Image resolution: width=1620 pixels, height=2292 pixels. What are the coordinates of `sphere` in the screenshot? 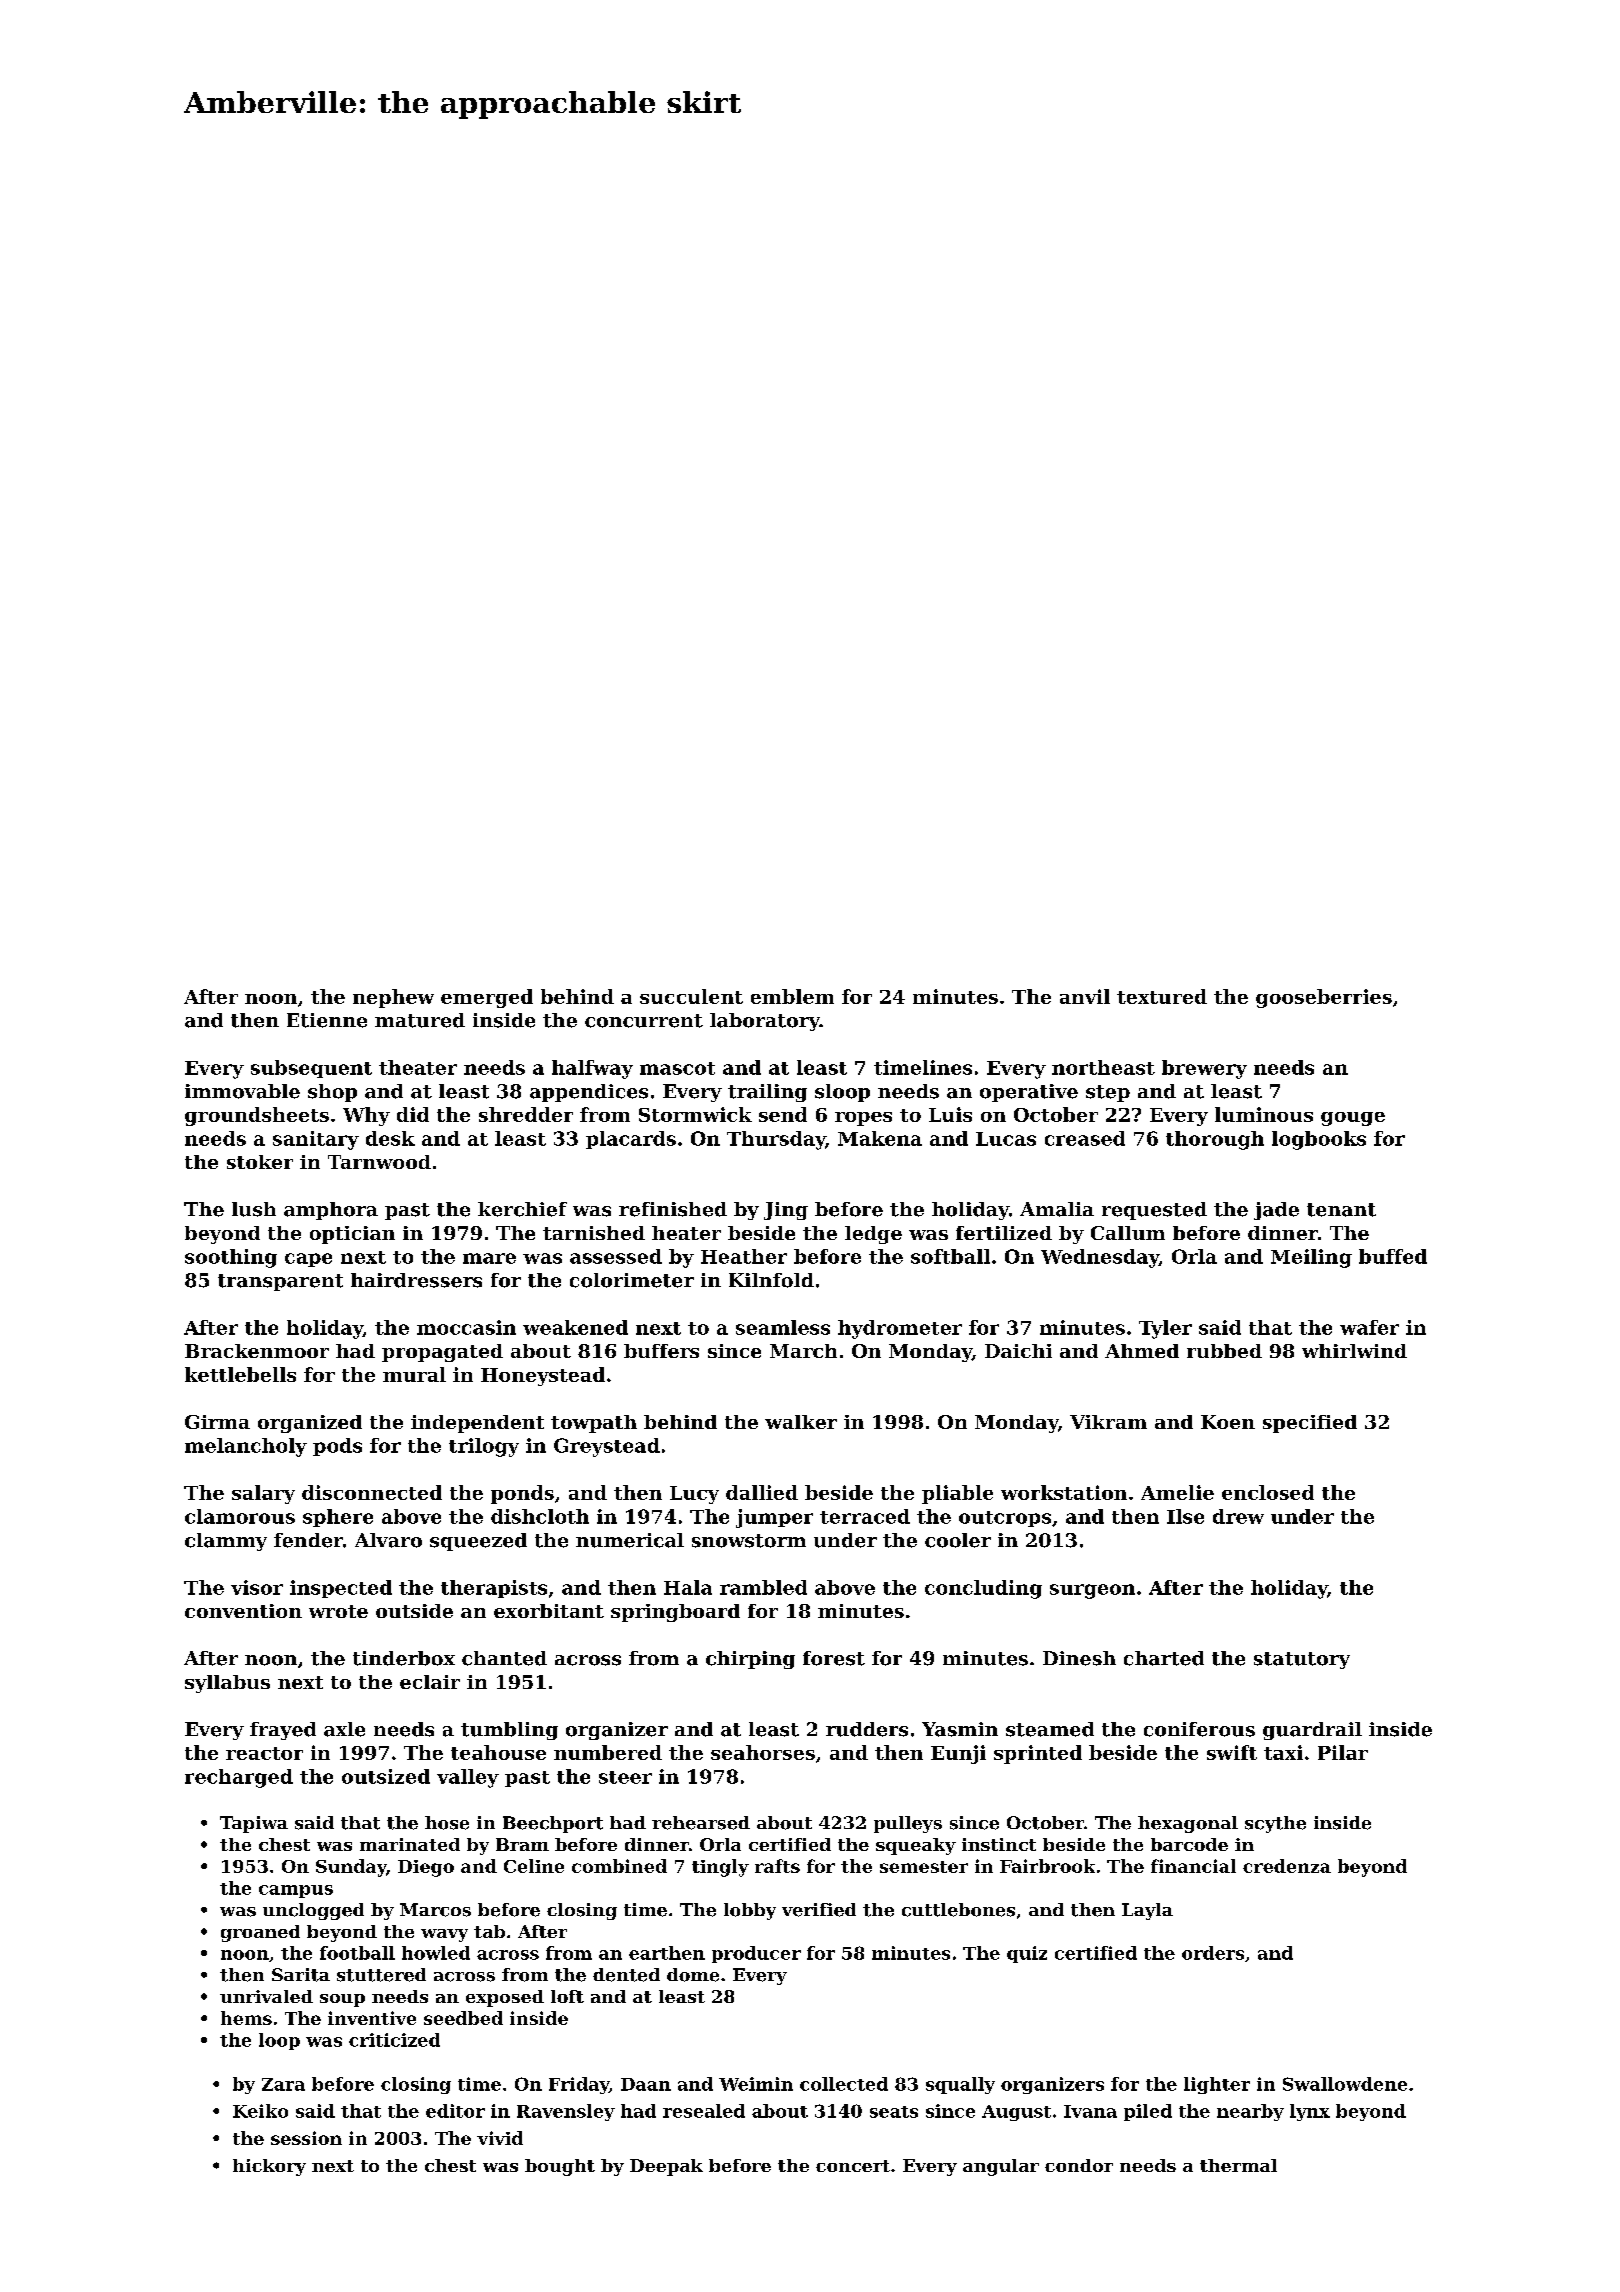 It's located at (338, 1518).
